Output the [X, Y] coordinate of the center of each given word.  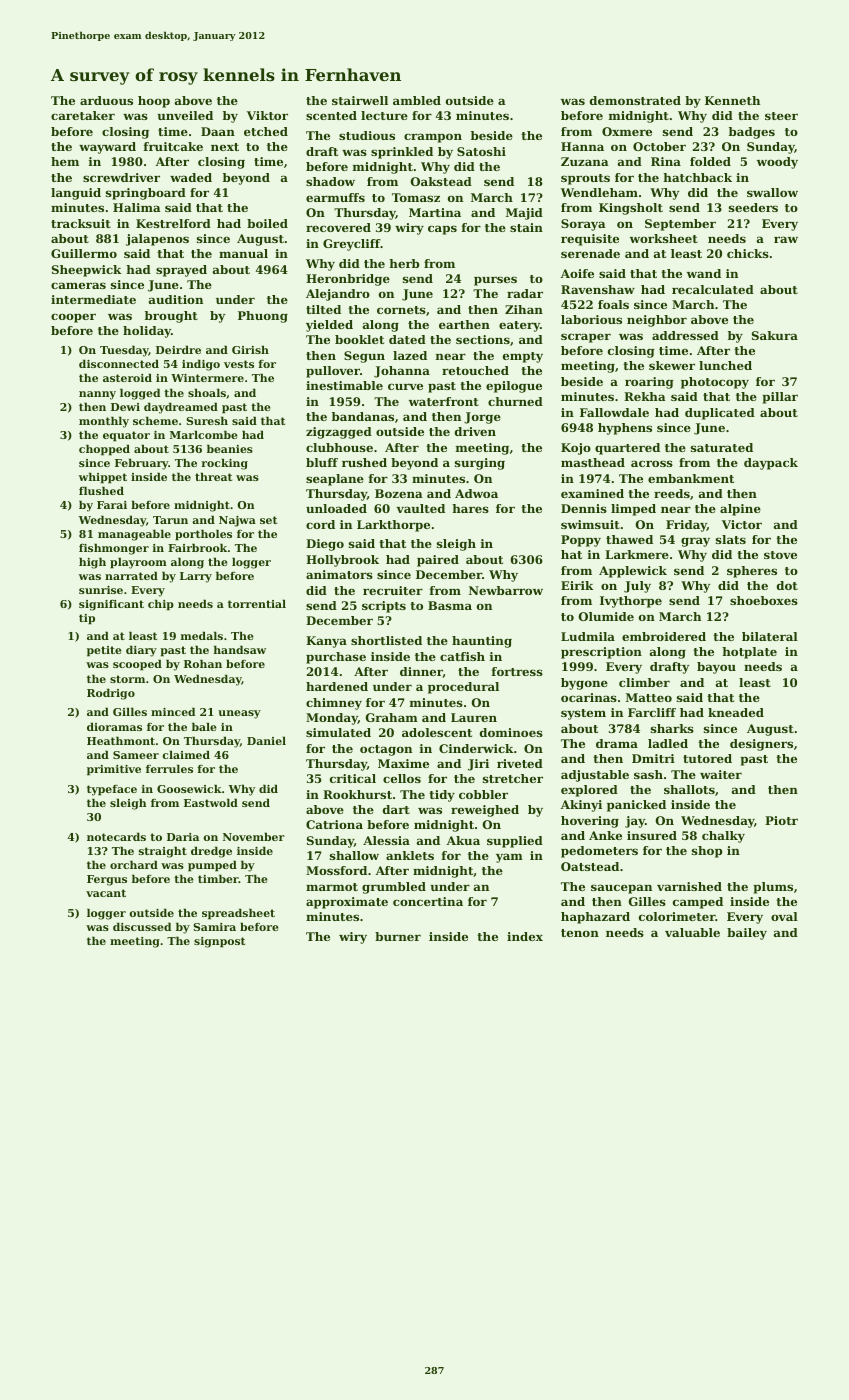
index [525, 936]
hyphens [625, 429]
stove [780, 555]
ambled [417, 100]
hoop [154, 102]
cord [320, 524]
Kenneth [732, 100]
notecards [116, 836]
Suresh [207, 420]
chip [161, 605]
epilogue [514, 387]
